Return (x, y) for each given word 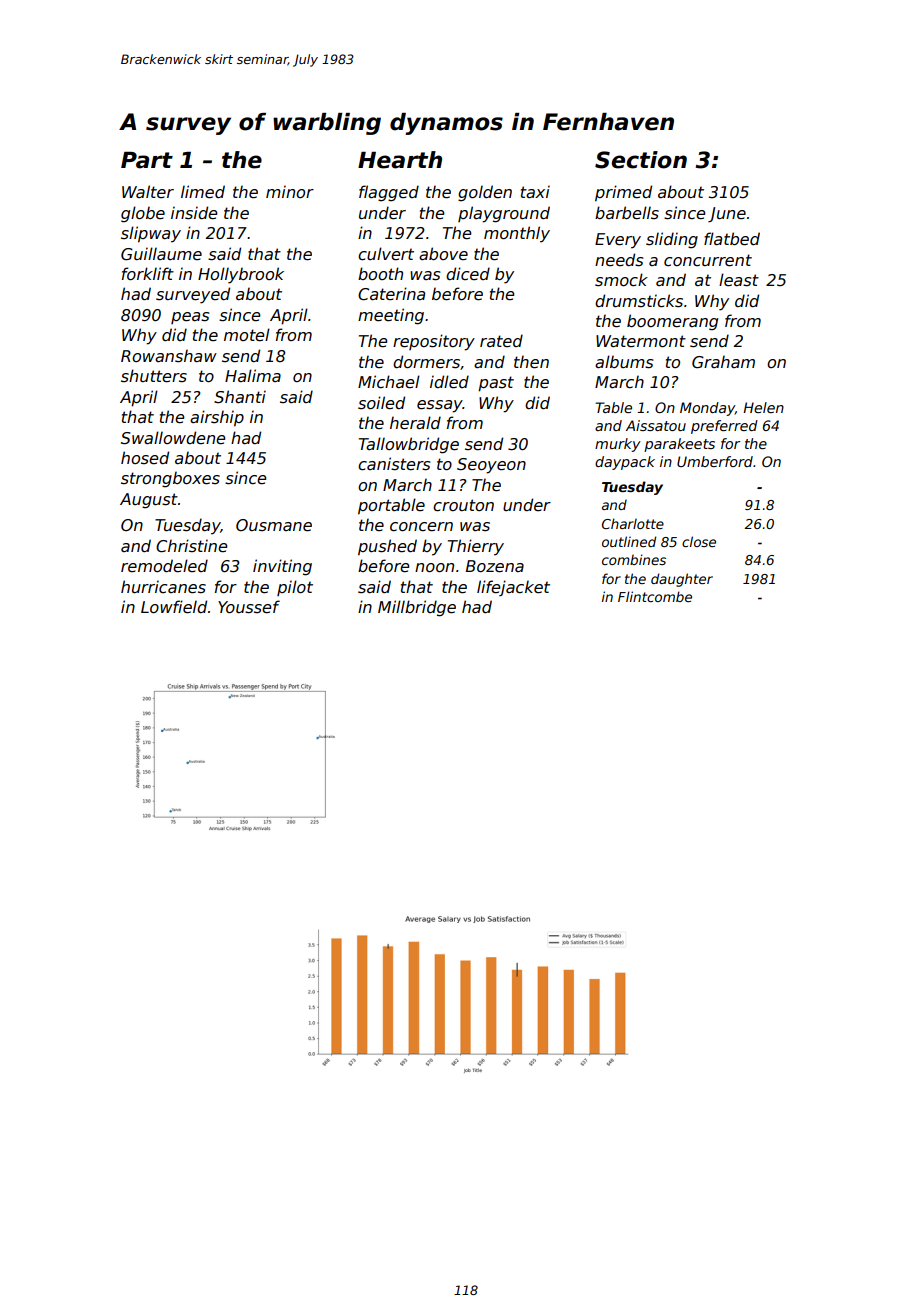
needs (619, 260)
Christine (192, 546)
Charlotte (633, 523)
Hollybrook (241, 275)
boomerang (672, 322)
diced (468, 273)
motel (247, 335)
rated (501, 340)
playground (504, 214)
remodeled (164, 566)
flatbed (732, 239)
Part (147, 160)
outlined (629, 541)
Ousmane (274, 525)
